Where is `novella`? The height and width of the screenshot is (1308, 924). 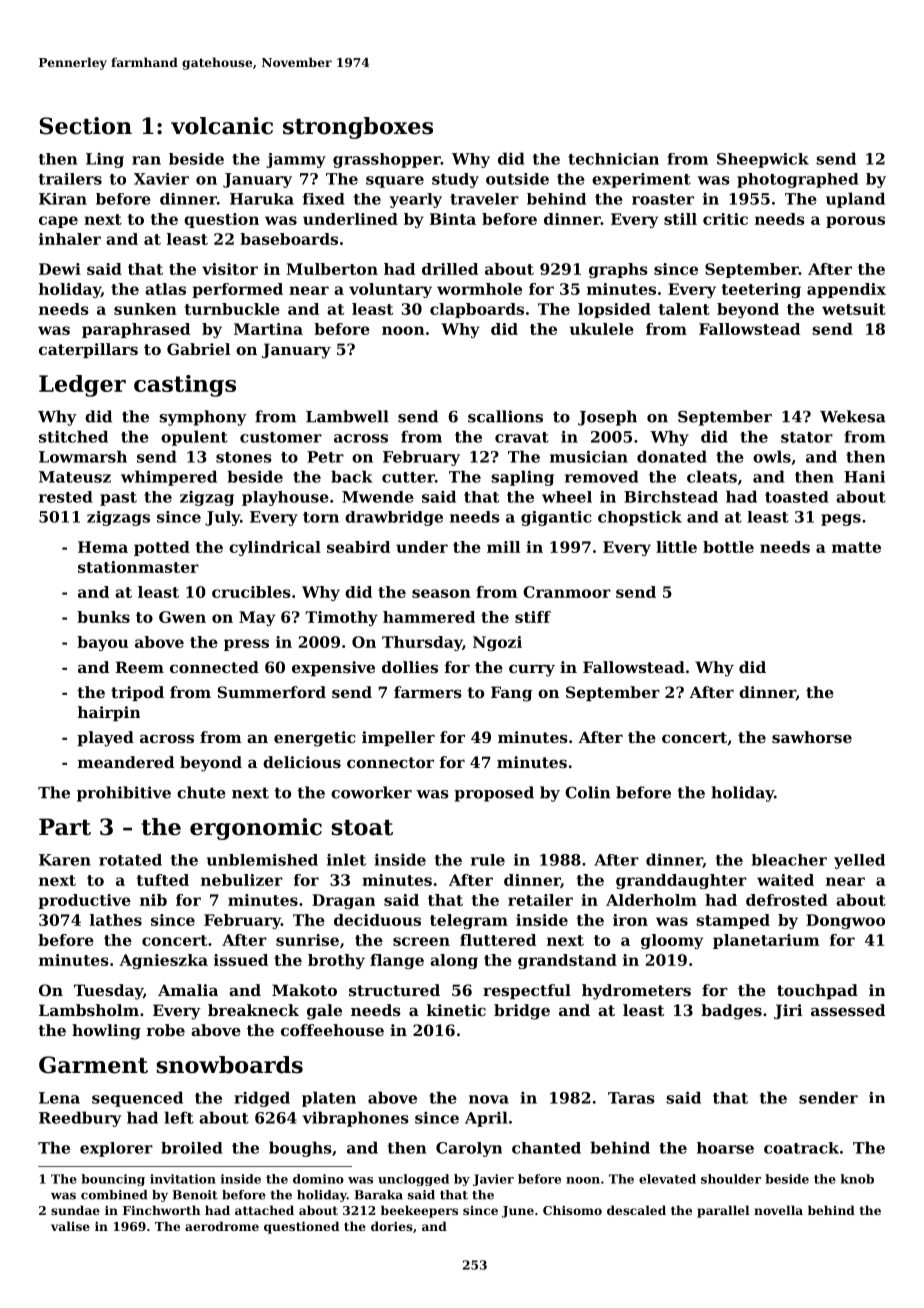 novella is located at coordinates (778, 1210).
